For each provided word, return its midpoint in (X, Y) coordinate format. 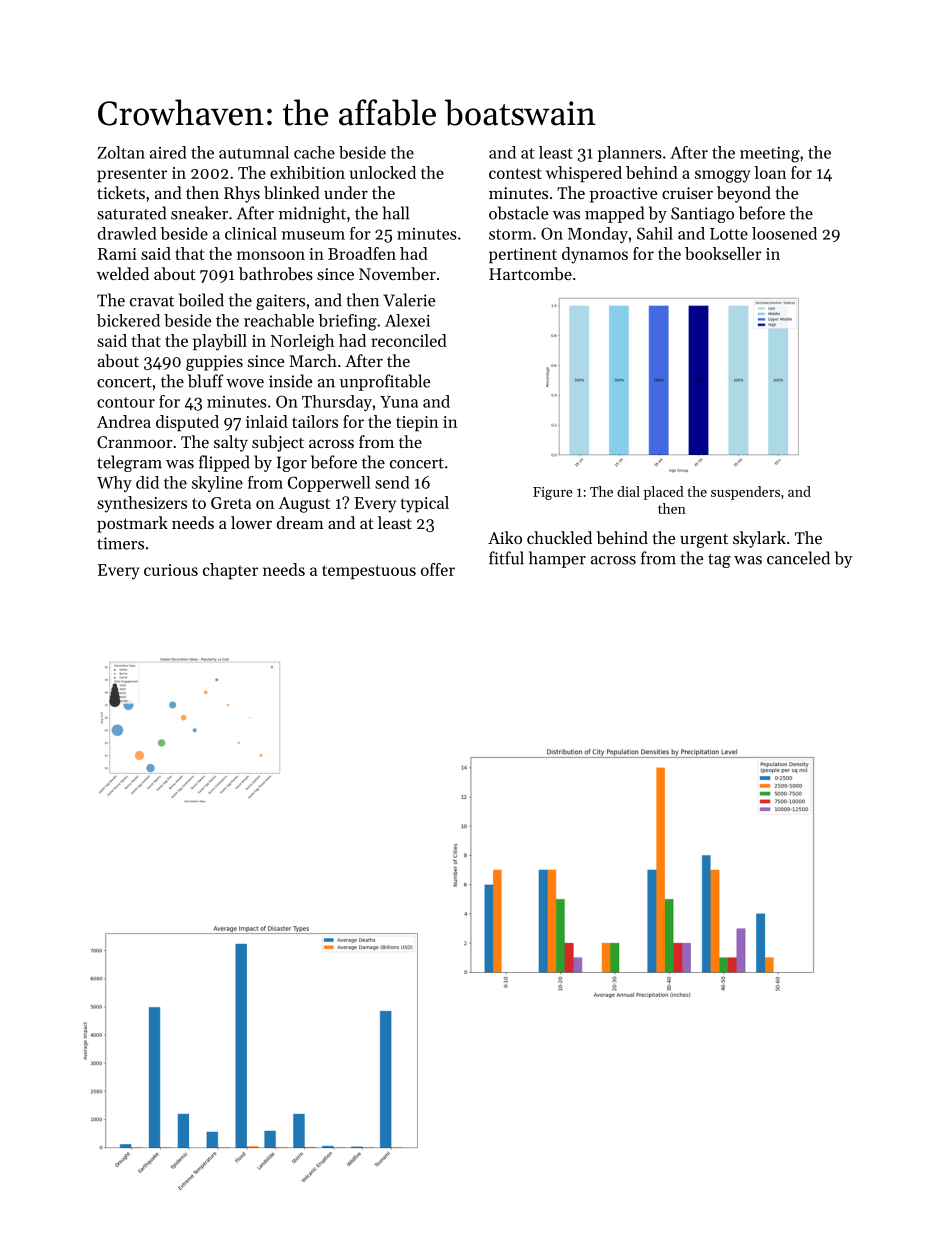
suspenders (745, 493)
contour (126, 402)
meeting (770, 154)
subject (278, 443)
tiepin (417, 423)
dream (300, 522)
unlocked (383, 172)
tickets (121, 192)
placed (664, 493)
